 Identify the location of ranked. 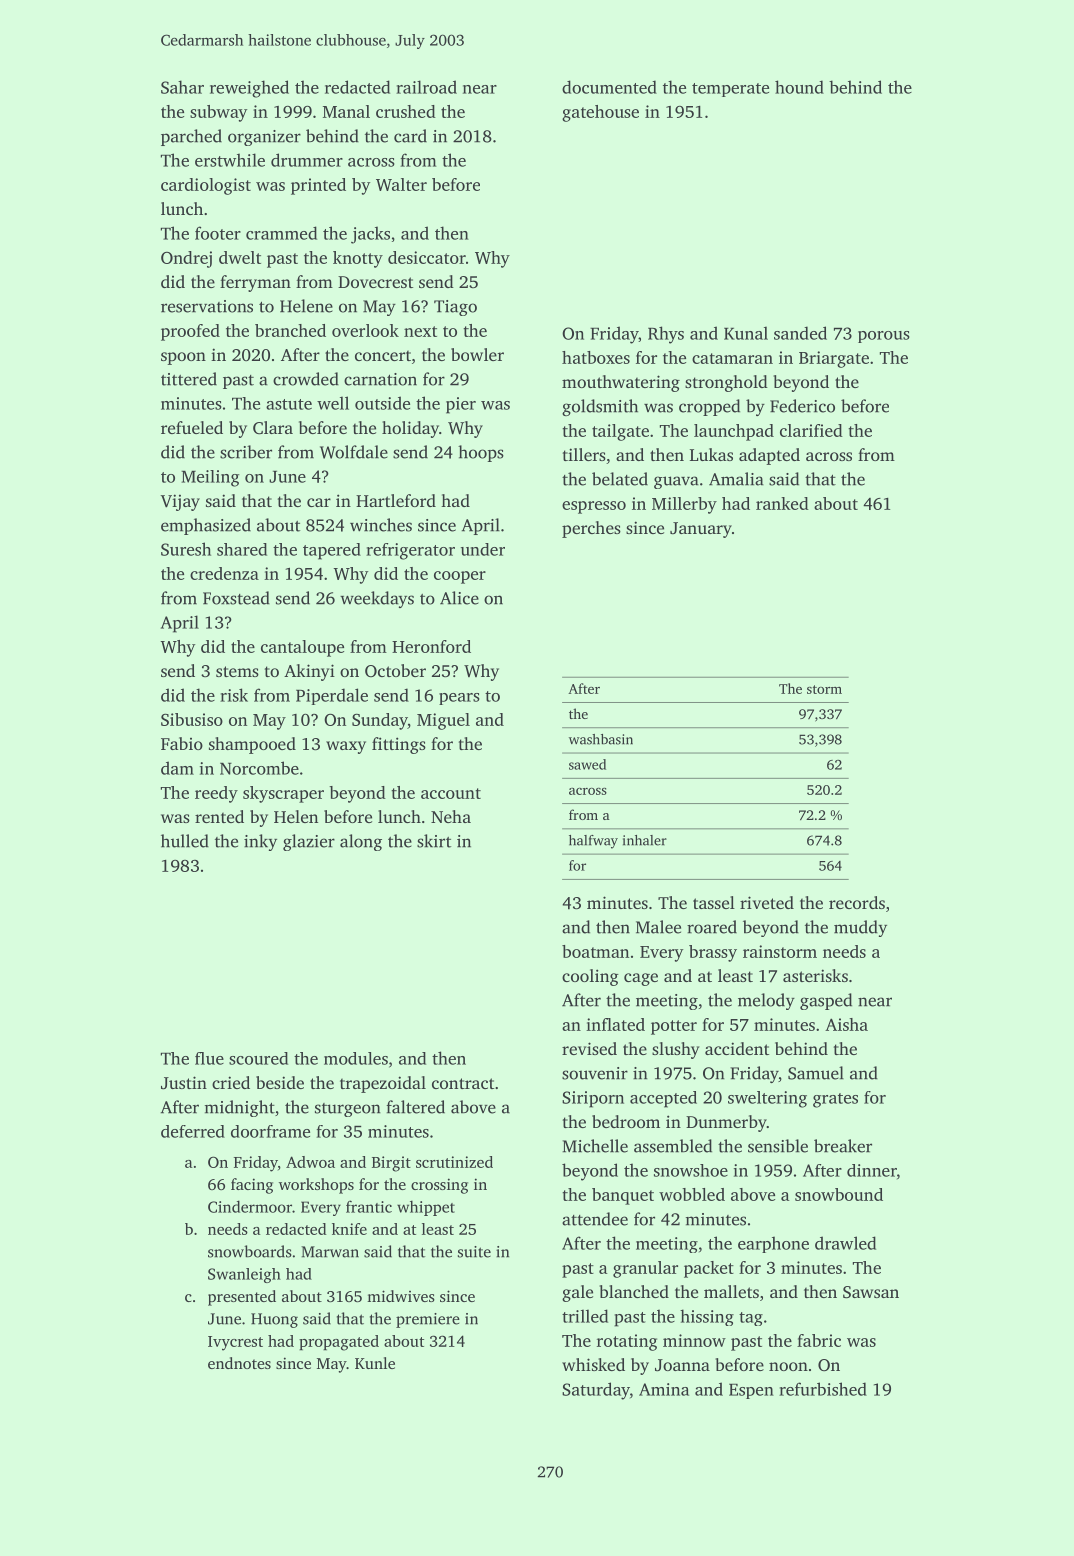
(782, 503).
